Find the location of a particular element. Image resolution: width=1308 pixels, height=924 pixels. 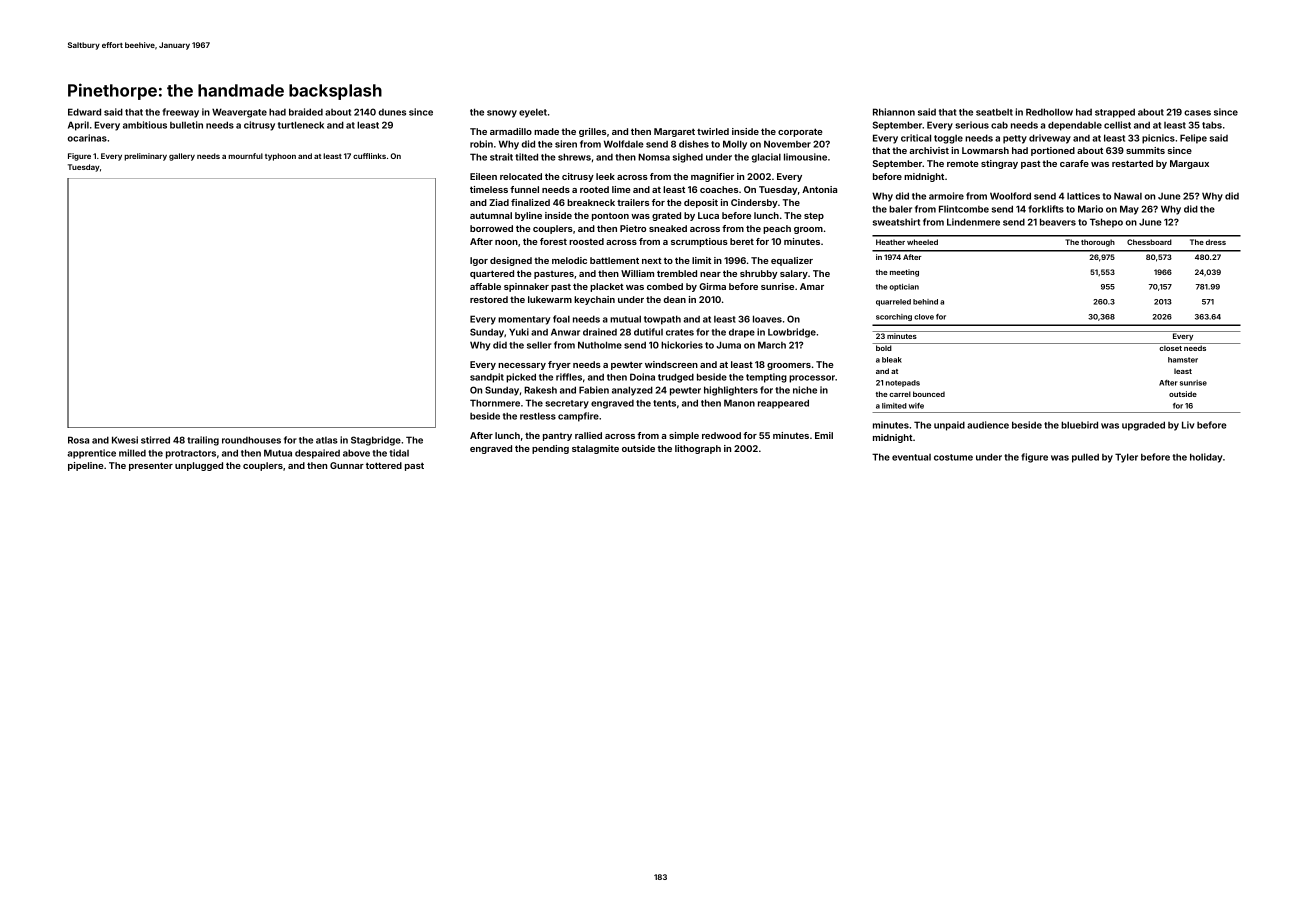

dress is located at coordinates (1216, 242).
